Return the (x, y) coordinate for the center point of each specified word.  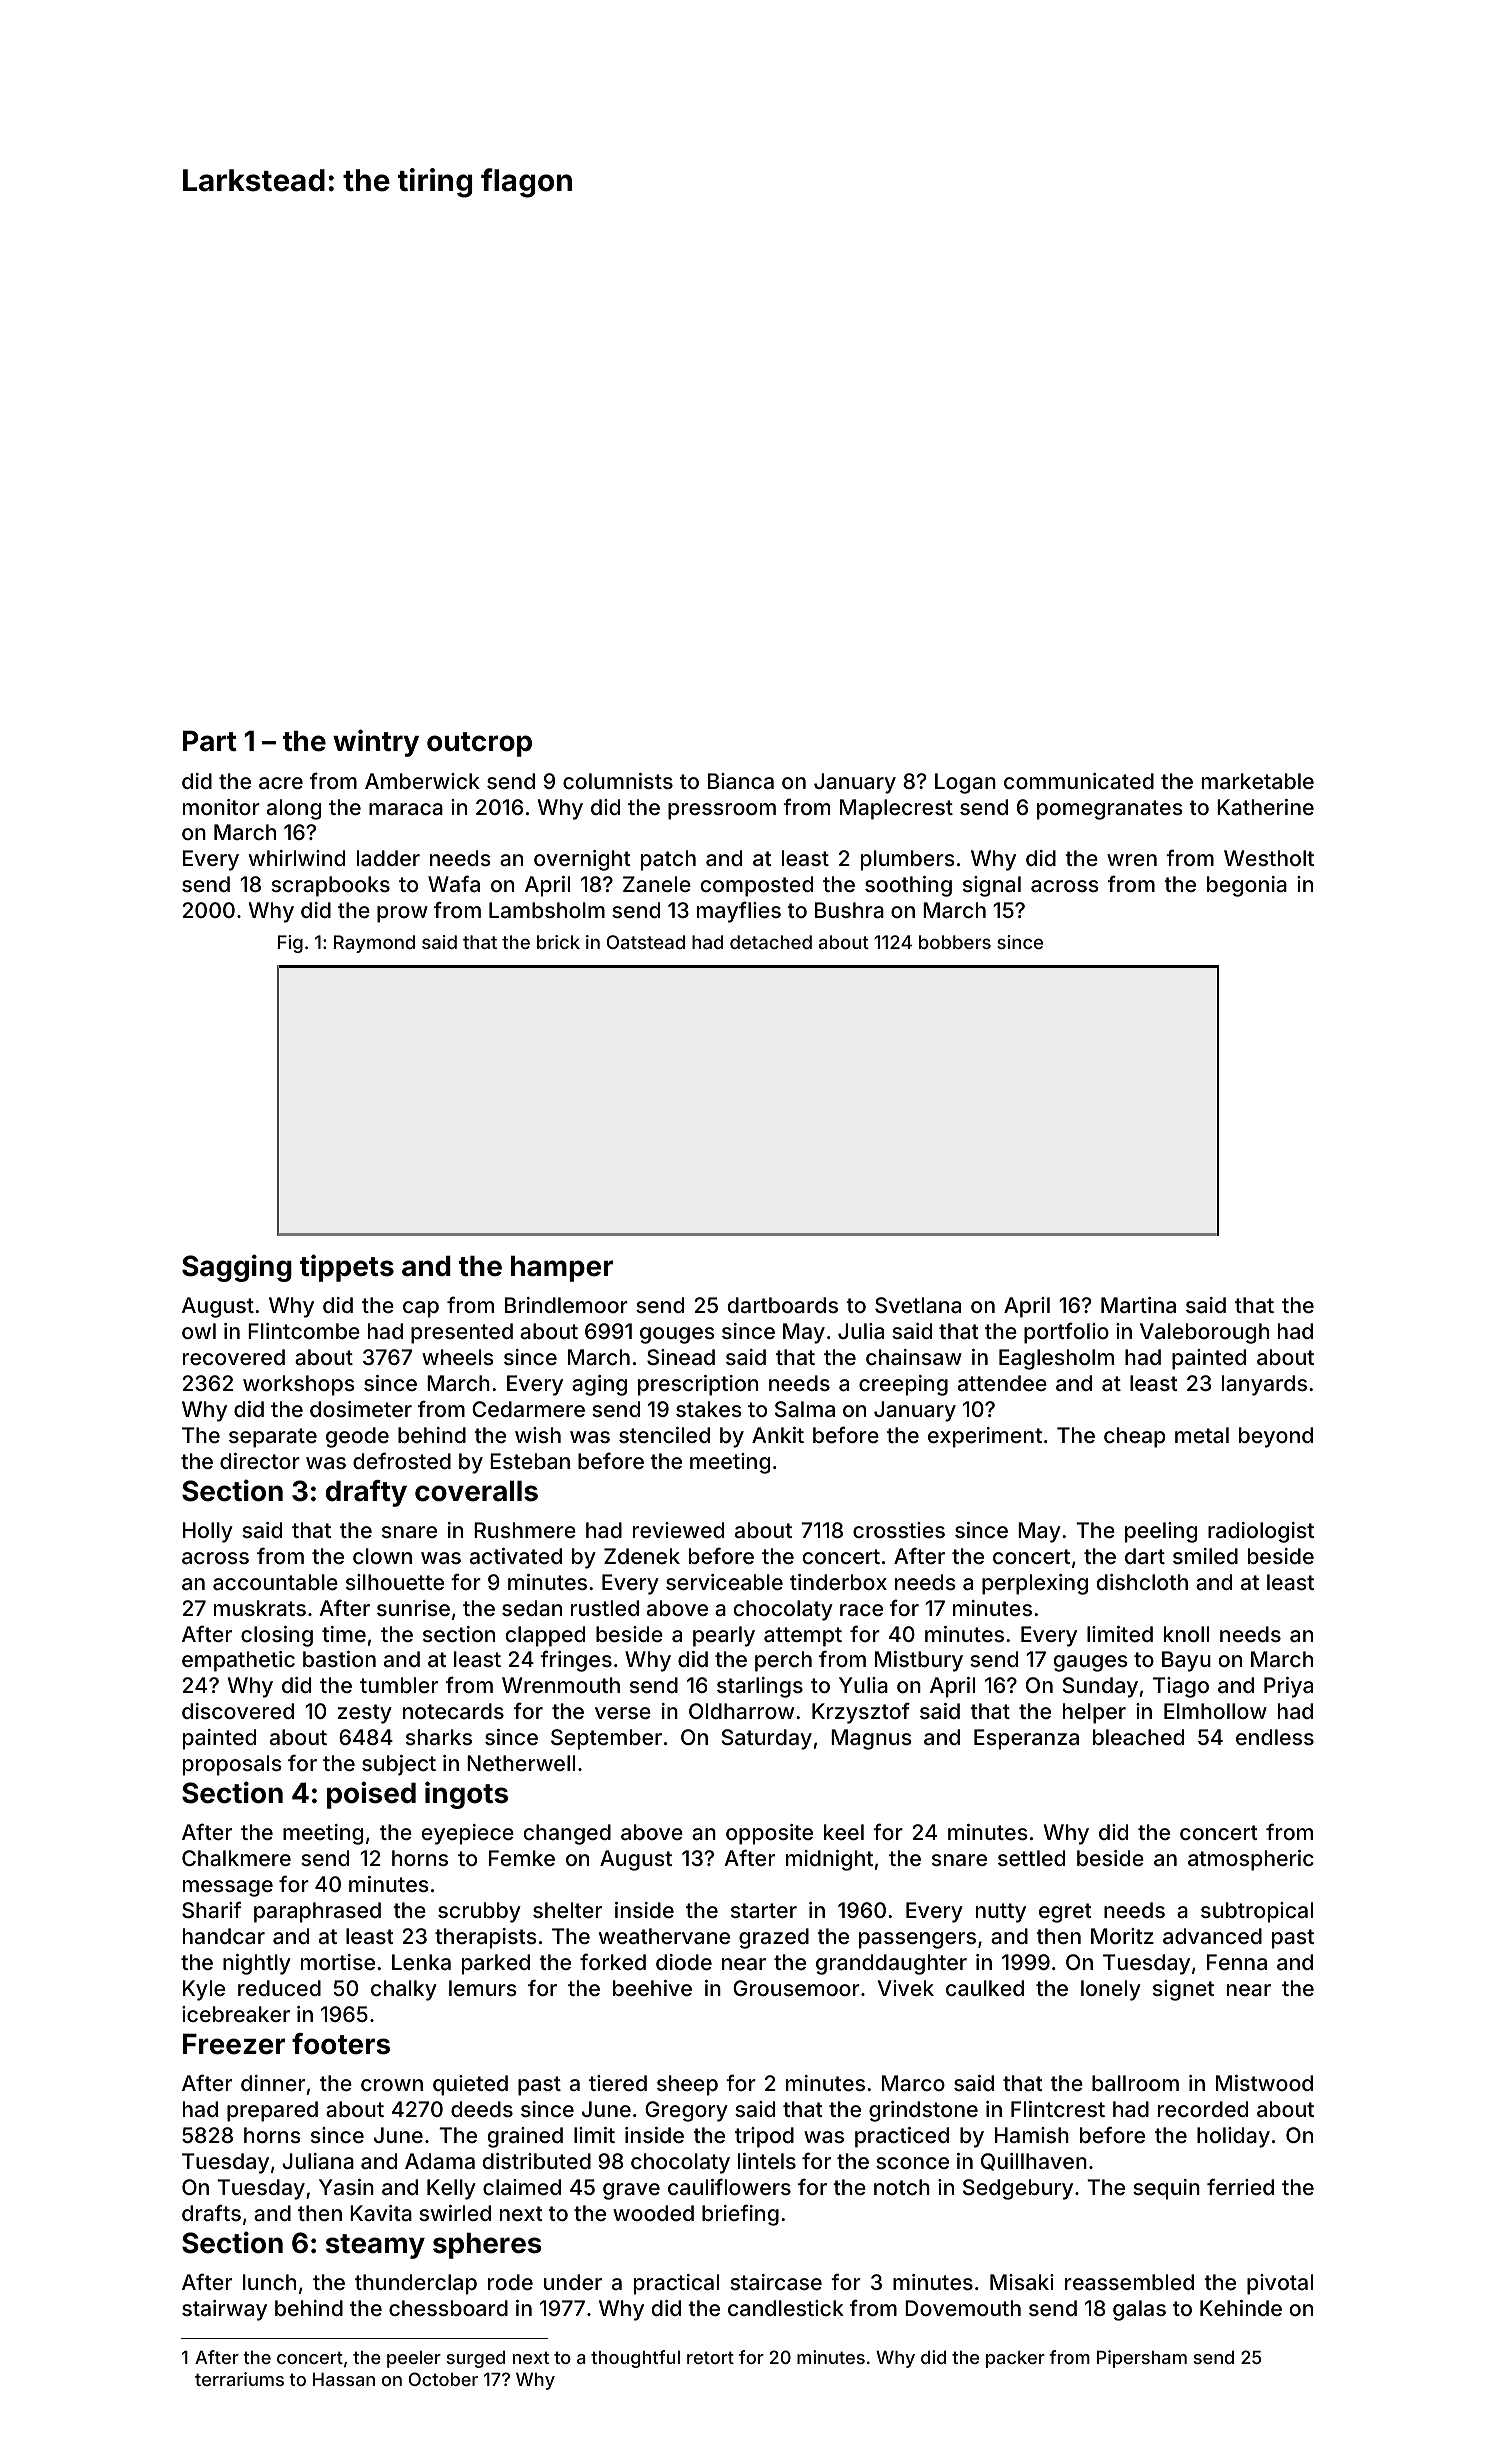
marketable (1258, 781)
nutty (1001, 1913)
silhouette (395, 1582)
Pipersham (1142, 2359)
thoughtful (635, 2359)
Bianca (741, 781)
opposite (769, 1834)
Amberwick (422, 781)
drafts (211, 2212)
